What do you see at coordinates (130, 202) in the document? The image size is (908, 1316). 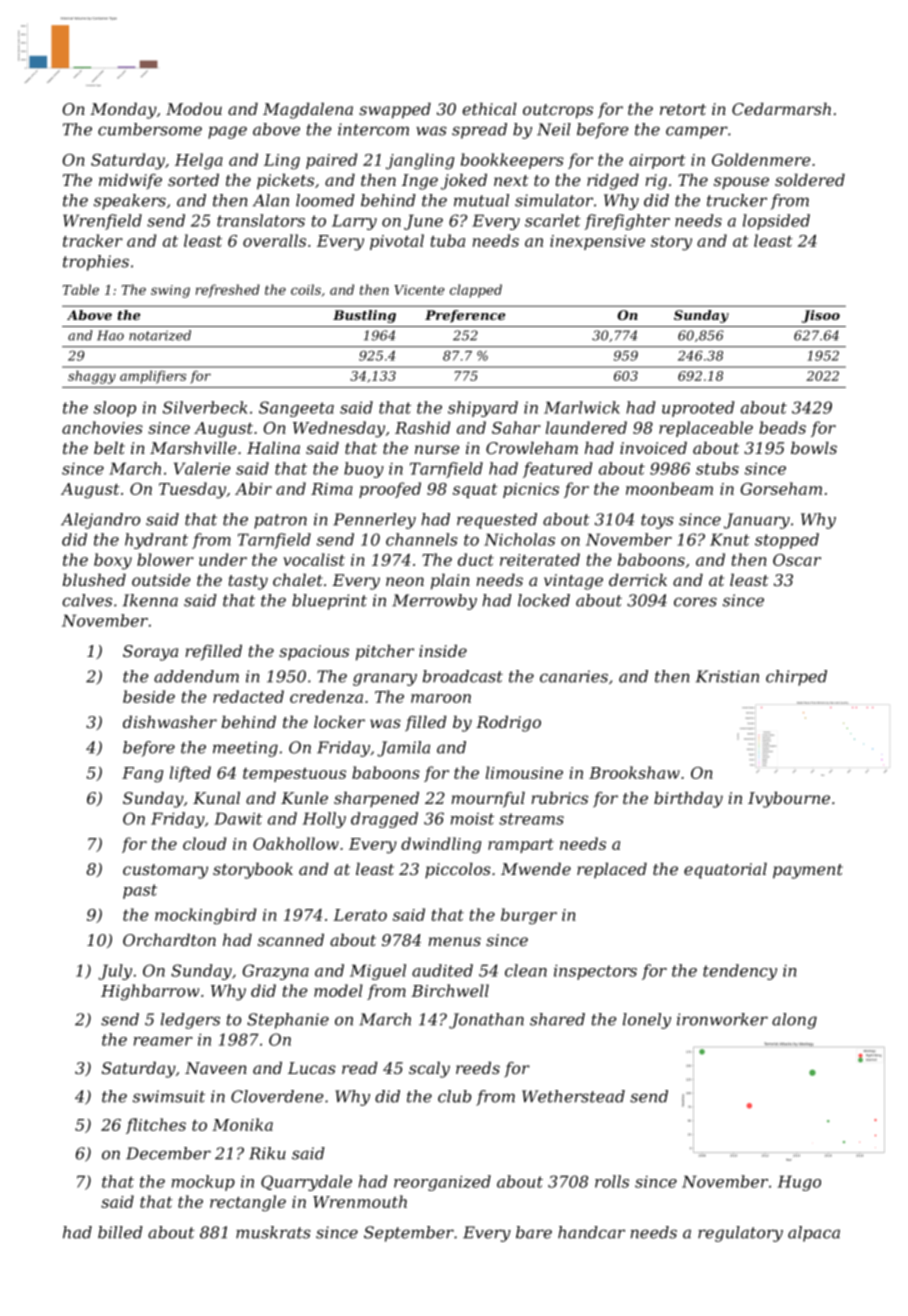 I see `speakers` at bounding box center [130, 202].
